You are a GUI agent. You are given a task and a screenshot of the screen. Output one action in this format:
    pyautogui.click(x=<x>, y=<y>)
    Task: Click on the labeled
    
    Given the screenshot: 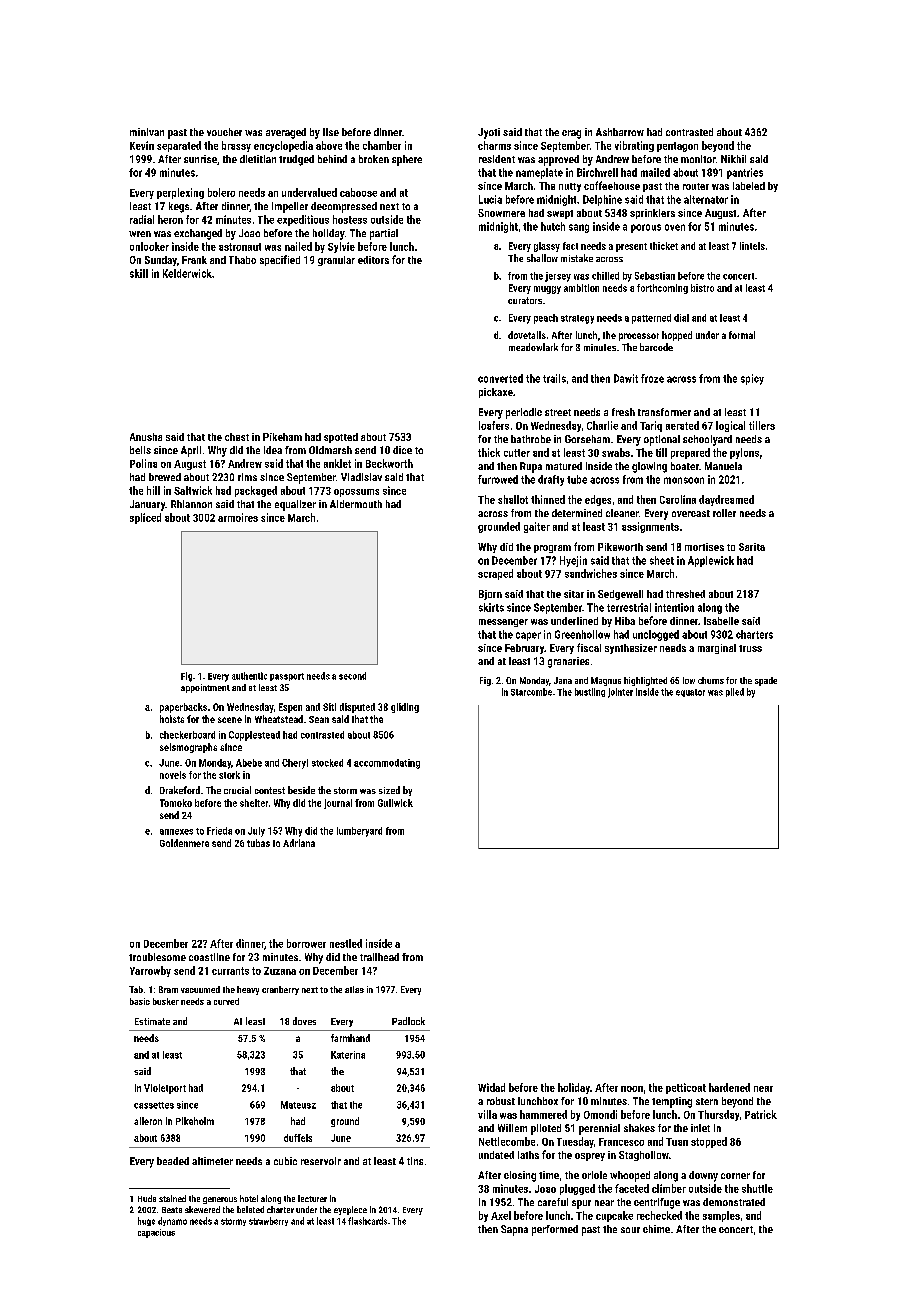 What is the action you would take?
    pyautogui.click(x=749, y=186)
